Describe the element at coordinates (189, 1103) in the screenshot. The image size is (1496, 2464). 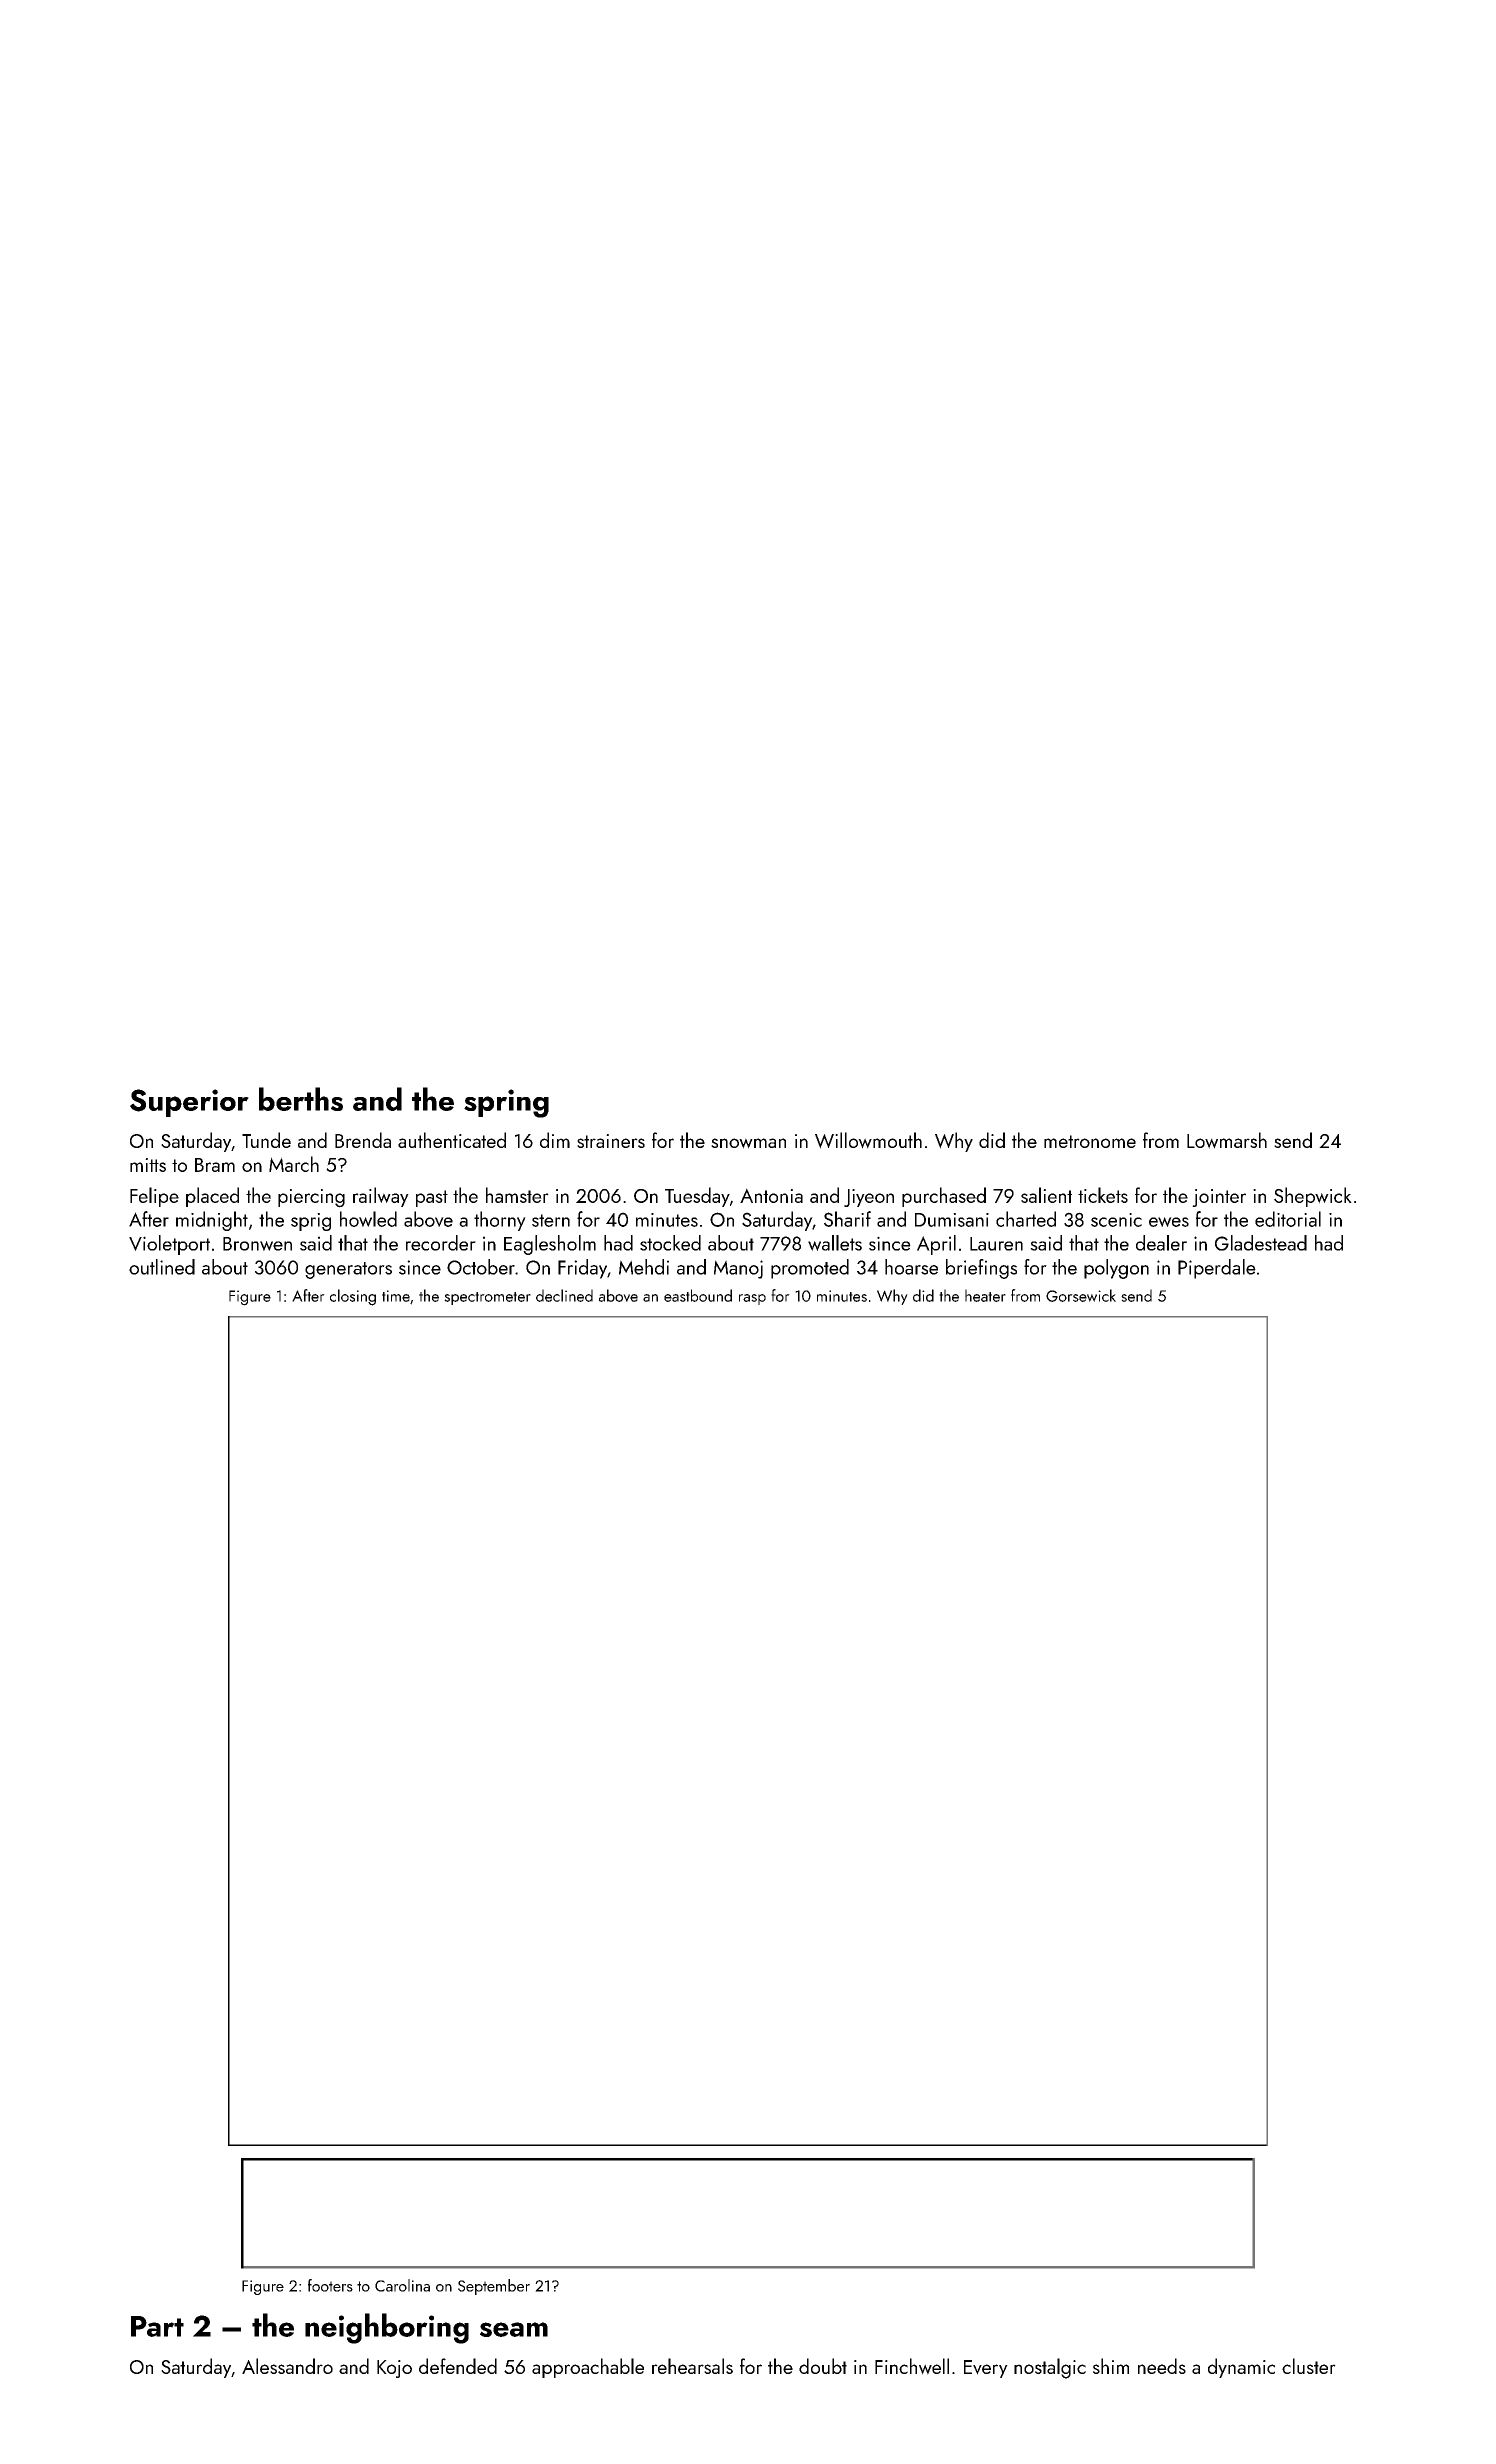
I see `Superior` at that location.
